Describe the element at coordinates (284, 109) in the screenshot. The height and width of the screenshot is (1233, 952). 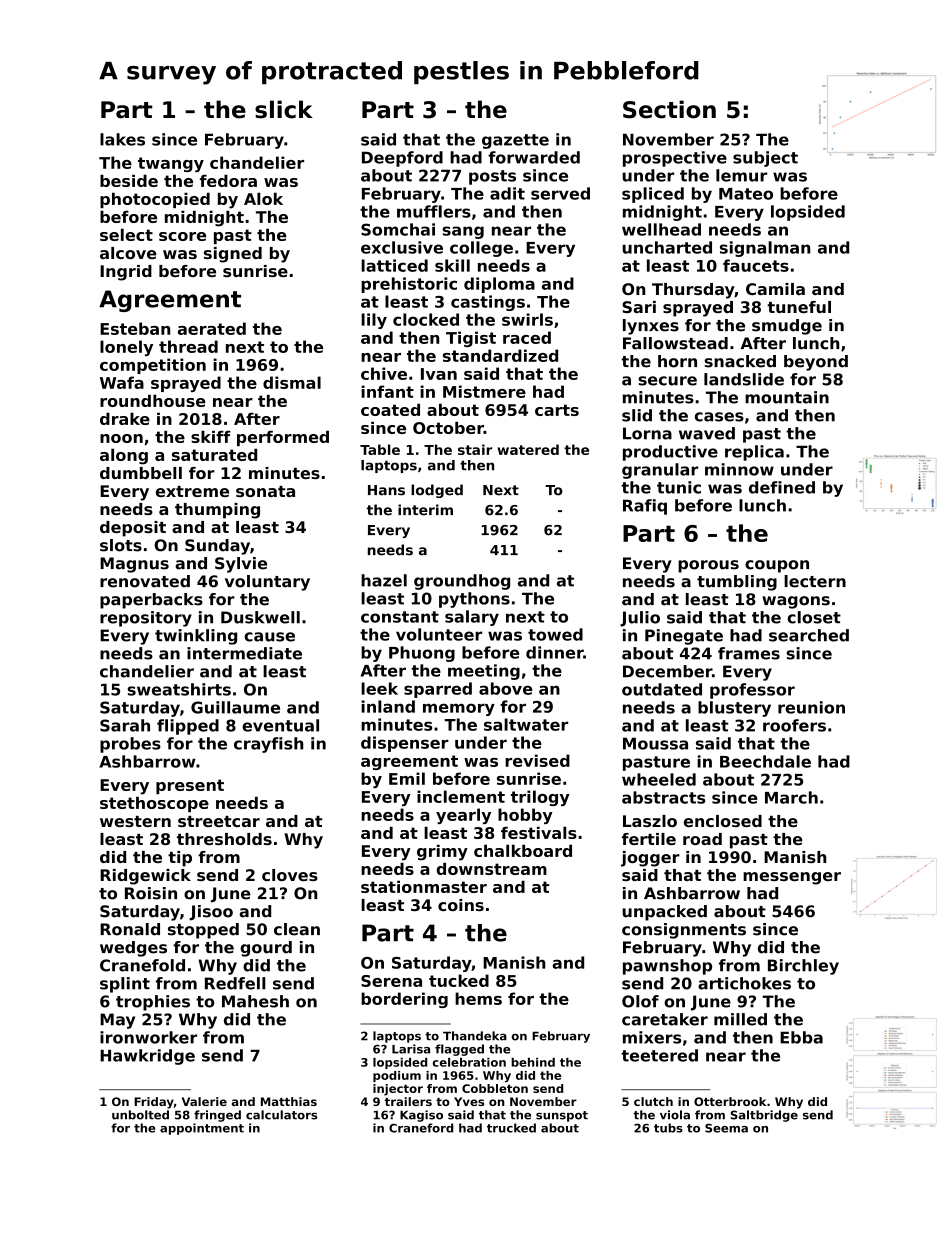
I see `slick` at that location.
